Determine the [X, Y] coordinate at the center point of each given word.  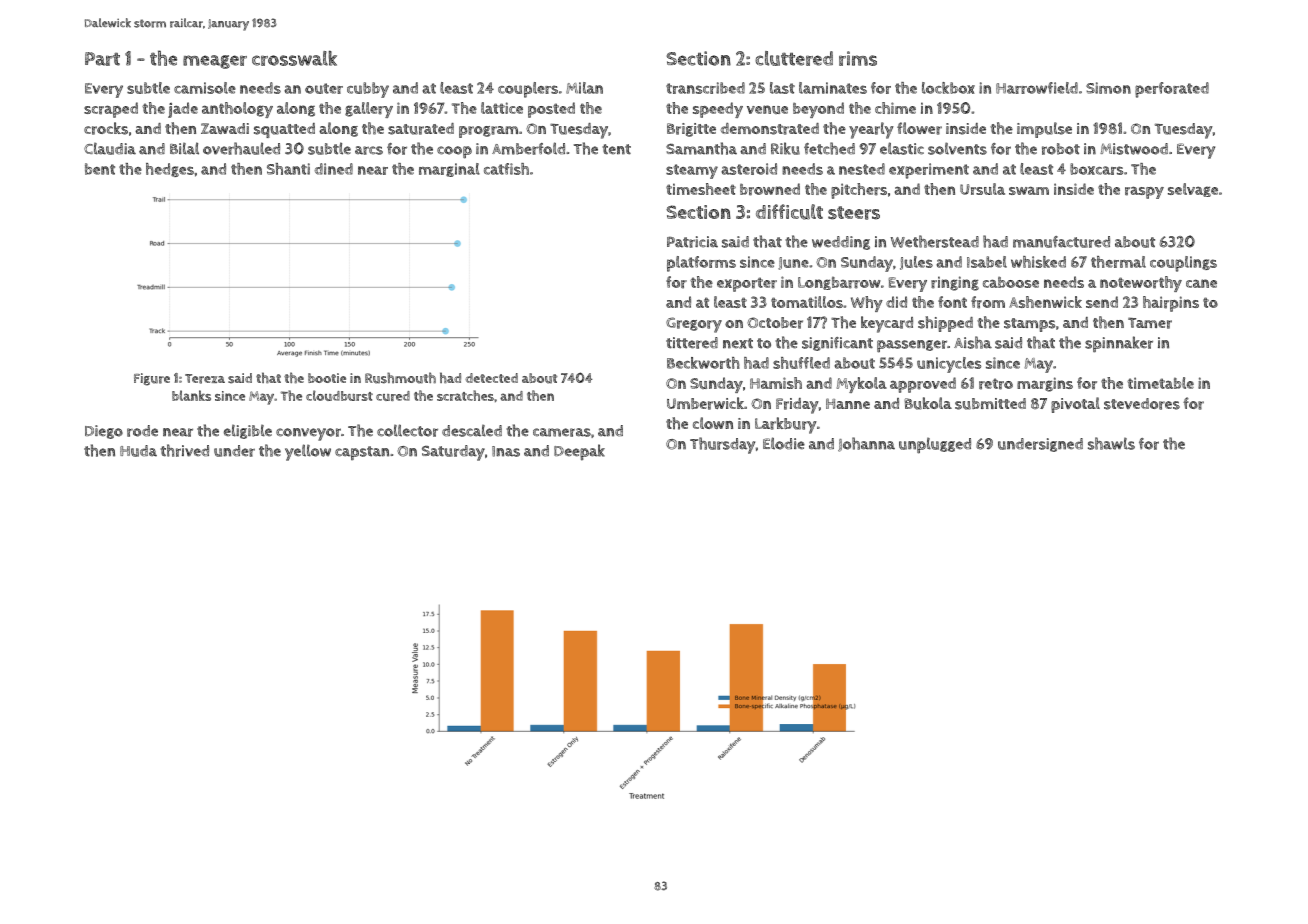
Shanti [288, 169]
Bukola [928, 403]
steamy [692, 171]
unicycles [949, 365]
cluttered [794, 58]
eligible [248, 432]
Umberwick [705, 403]
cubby [368, 90]
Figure [152, 379]
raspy [1144, 192]
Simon [1108, 88]
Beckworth [703, 363]
